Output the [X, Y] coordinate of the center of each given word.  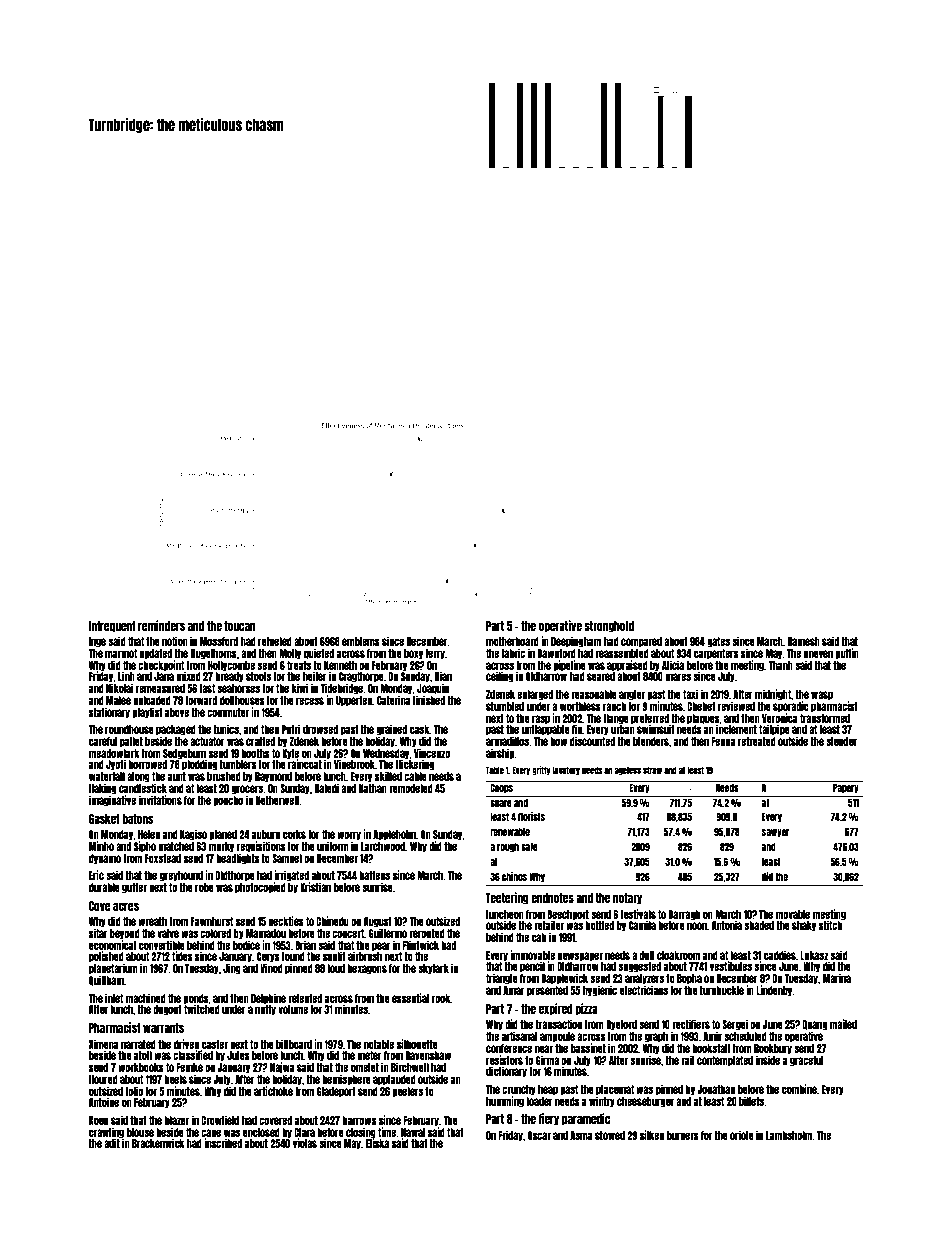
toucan [240, 626]
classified [193, 1055]
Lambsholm [789, 1135]
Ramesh [804, 641]
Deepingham [576, 642]
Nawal [413, 1132]
